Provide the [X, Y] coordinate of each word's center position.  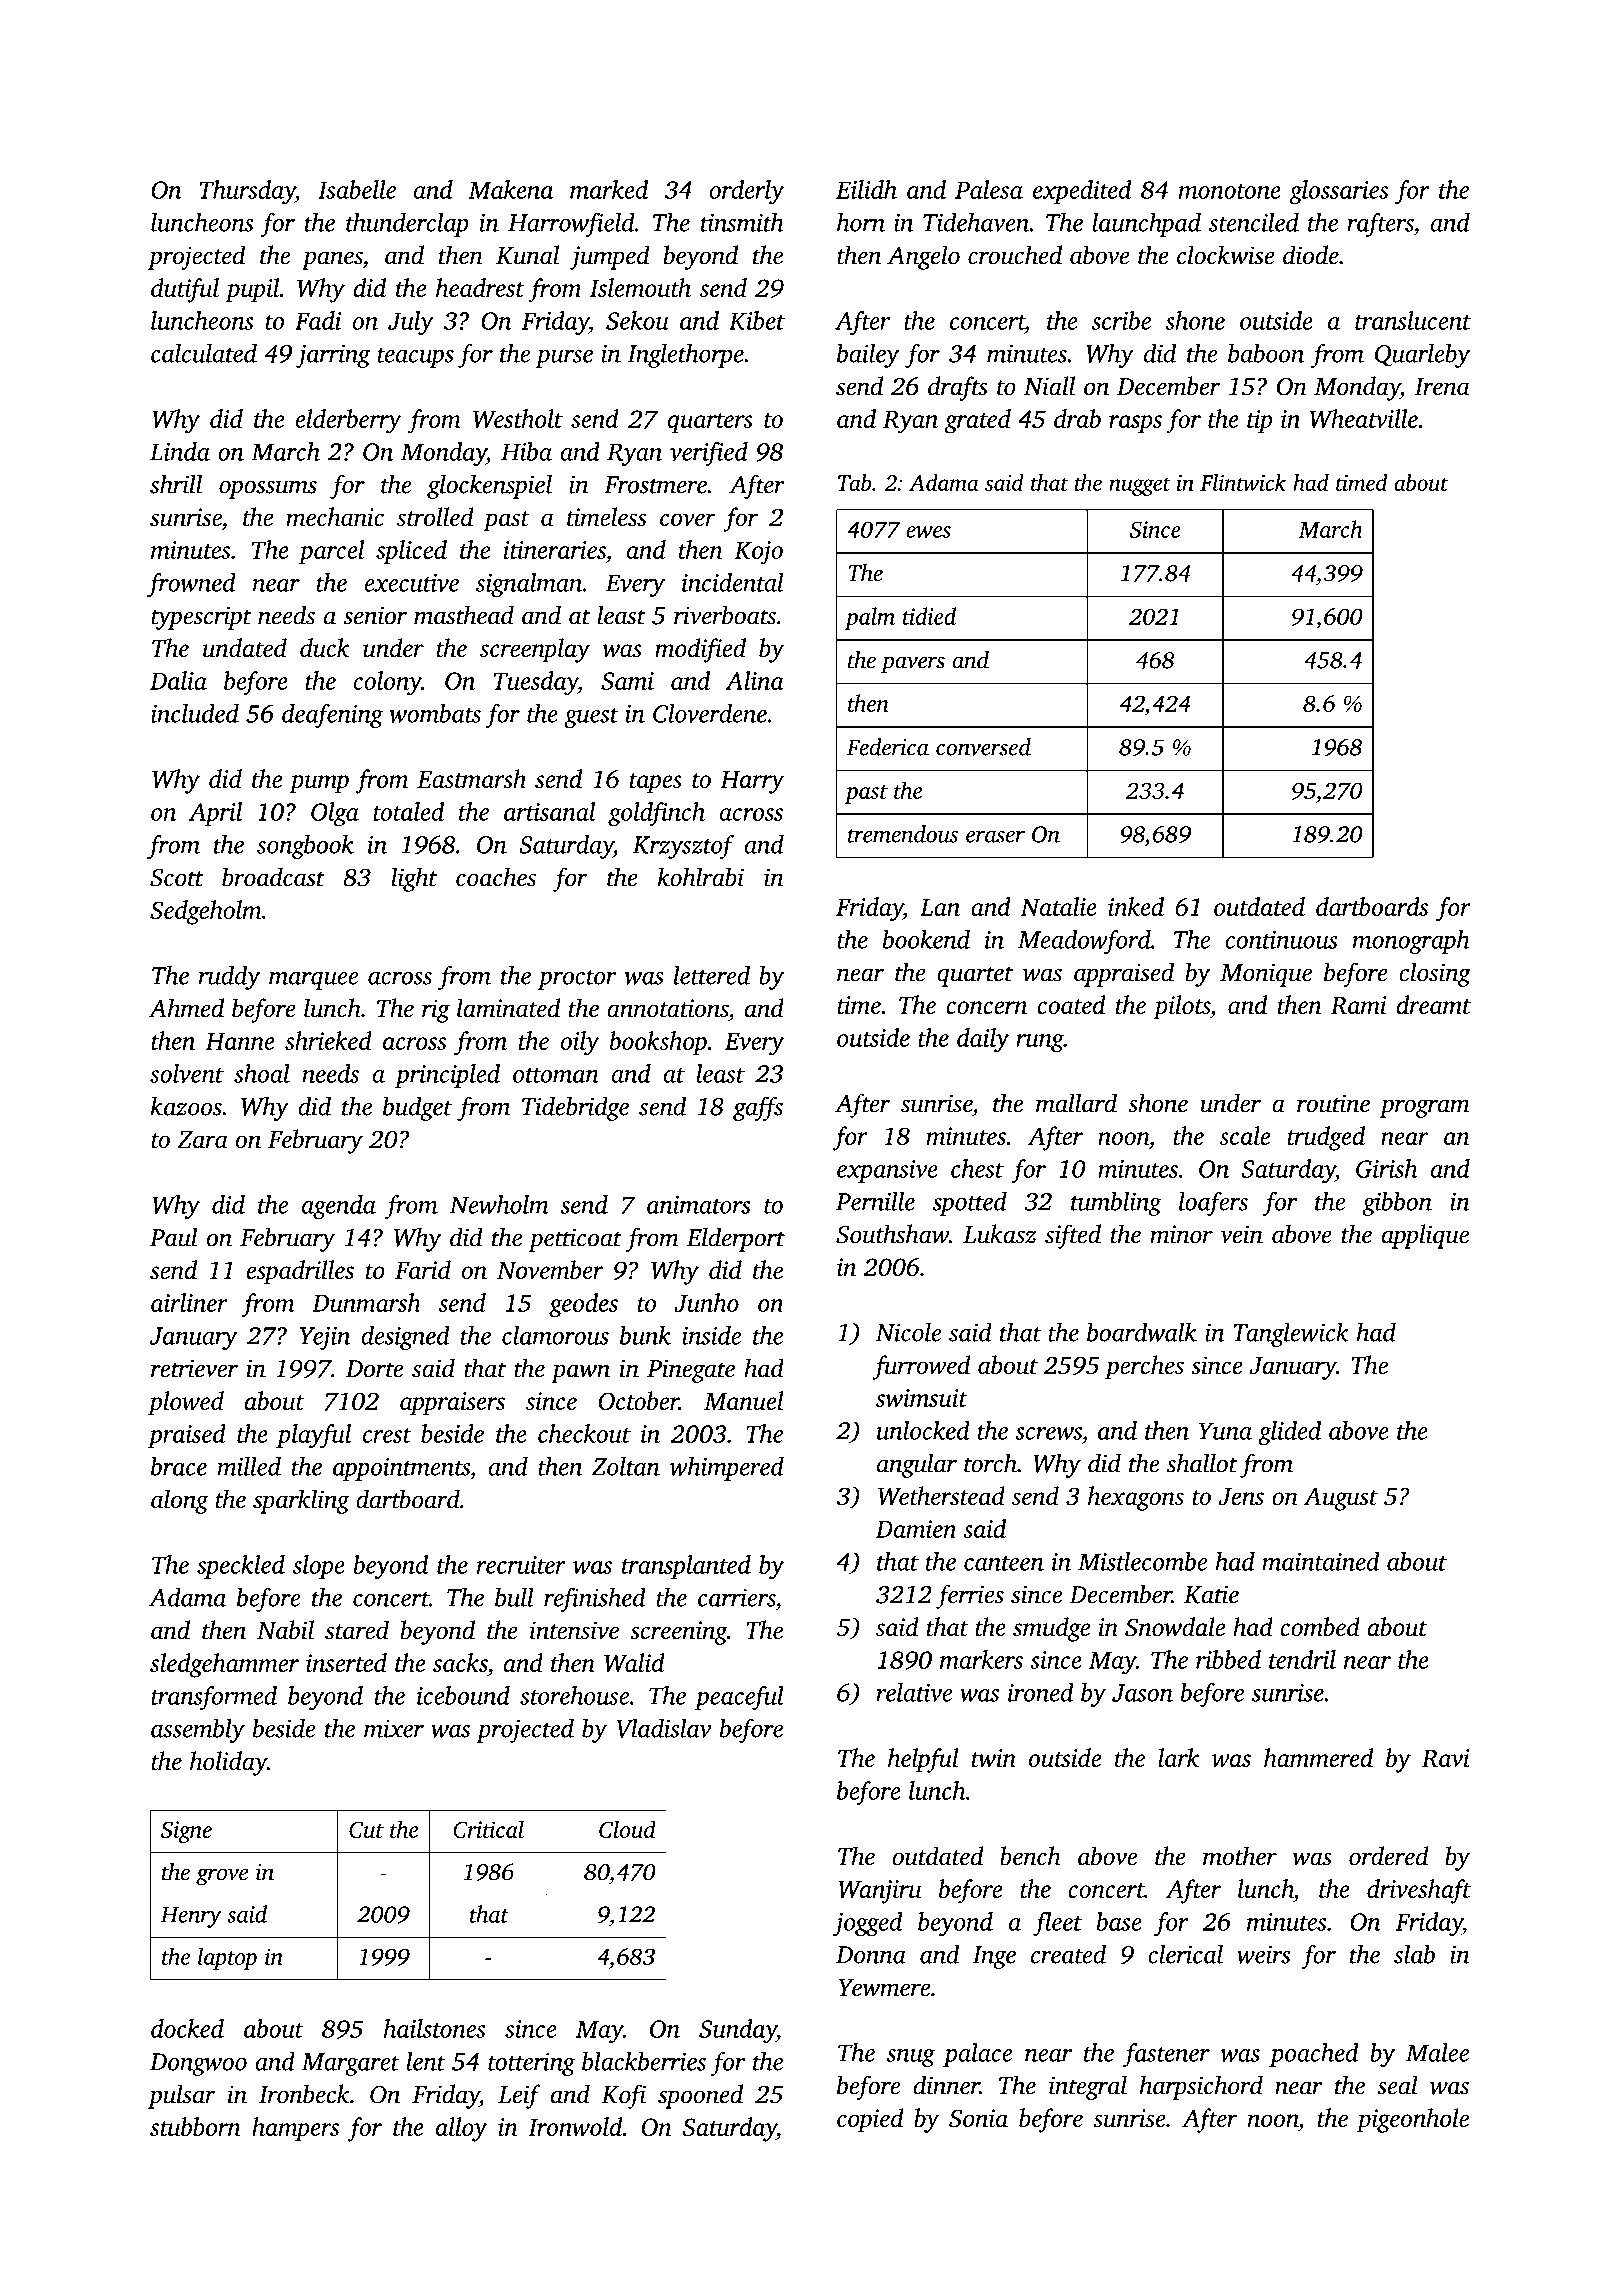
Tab [854, 482]
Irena [1442, 387]
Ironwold [575, 2126]
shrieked [328, 1040]
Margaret [351, 2064]
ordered [1388, 1856]
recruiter [521, 1565]
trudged [1326, 1138]
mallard [1076, 1103]
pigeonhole [1413, 2120]
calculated [204, 353]
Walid [634, 1662]
